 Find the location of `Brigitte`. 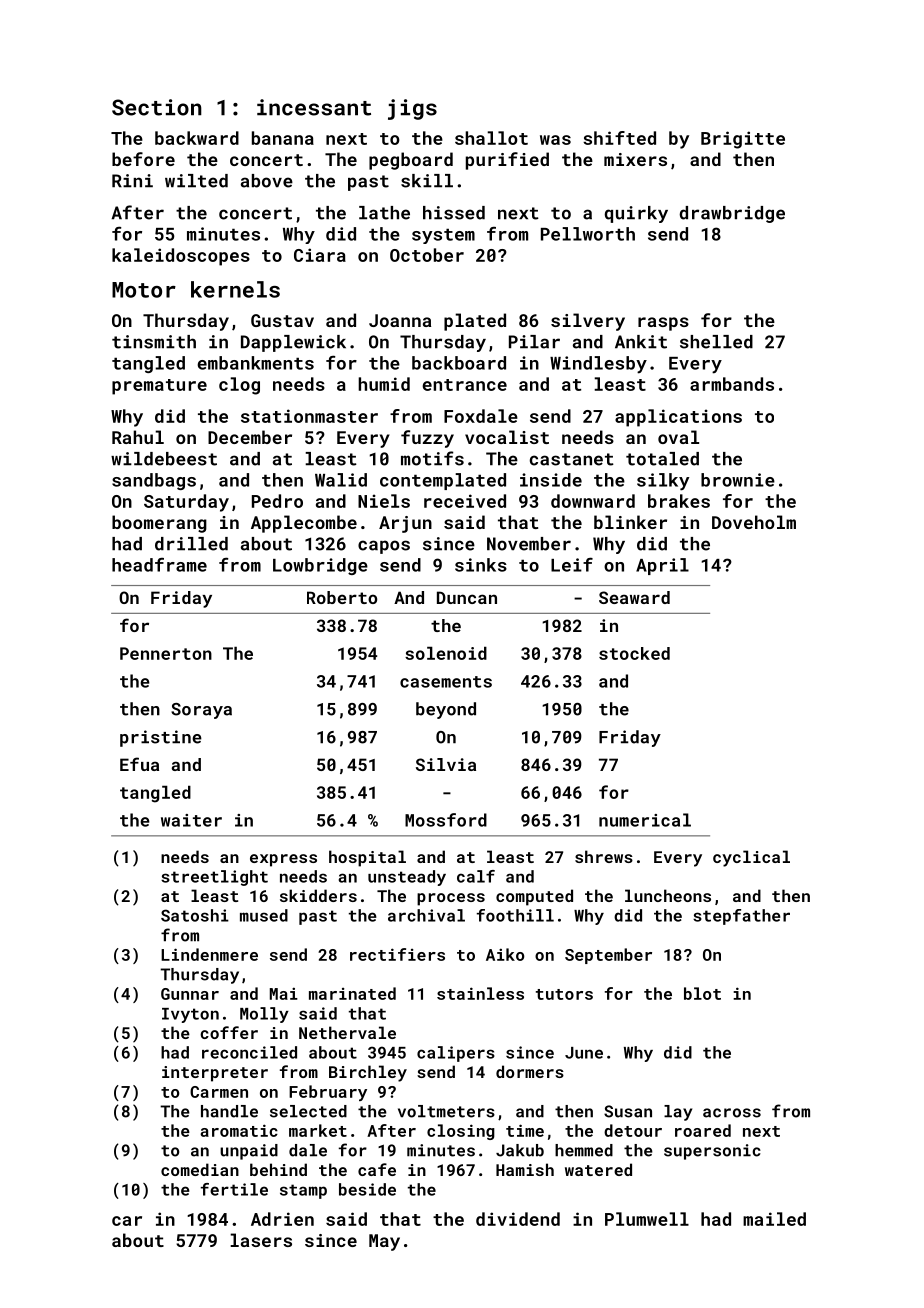

Brigitte is located at coordinates (743, 140).
